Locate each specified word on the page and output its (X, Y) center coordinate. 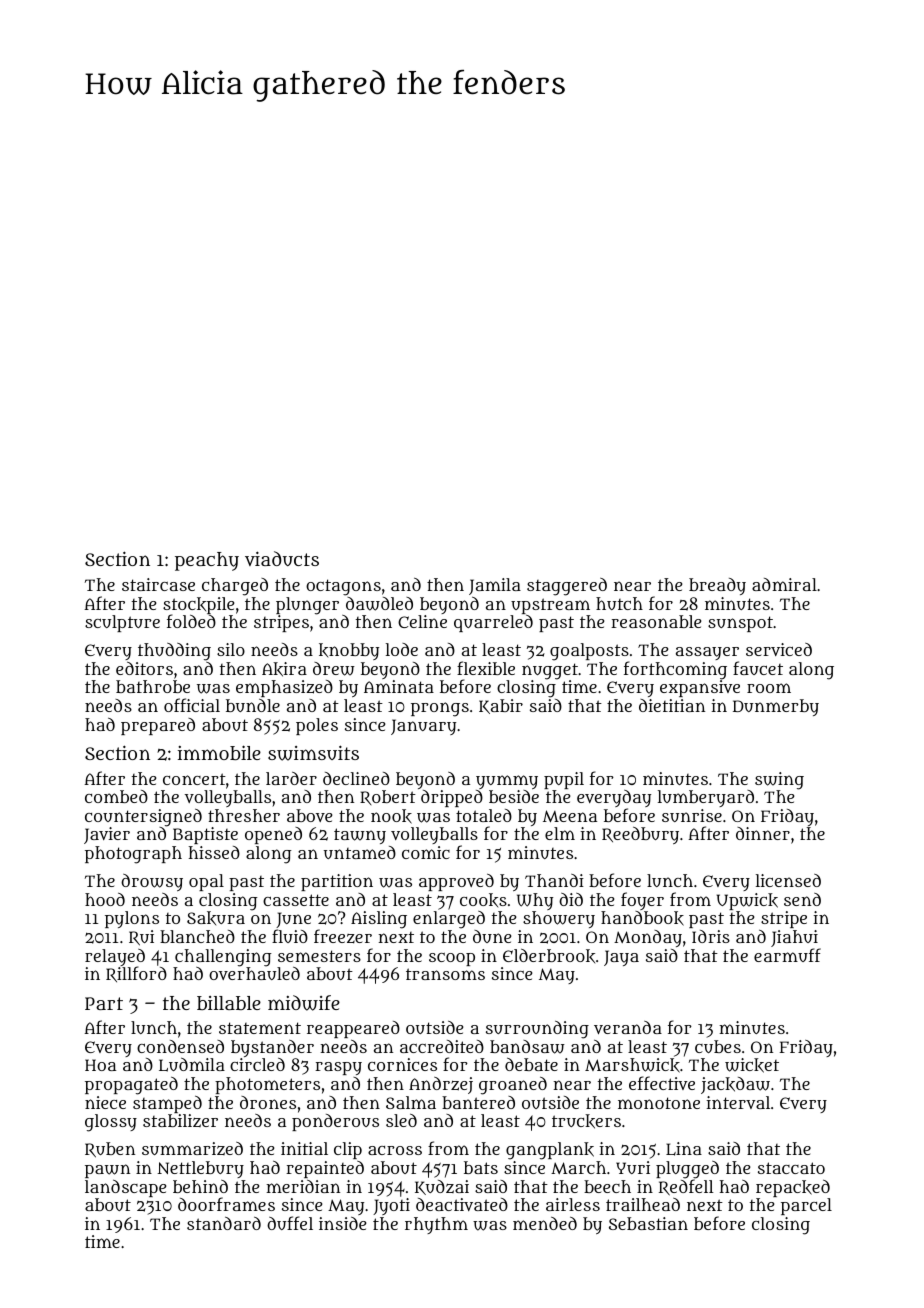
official (192, 705)
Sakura (216, 918)
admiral (784, 584)
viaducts (282, 558)
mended (545, 1223)
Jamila (495, 586)
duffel (290, 1223)
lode (402, 649)
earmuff (787, 955)
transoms (445, 974)
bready (717, 586)
